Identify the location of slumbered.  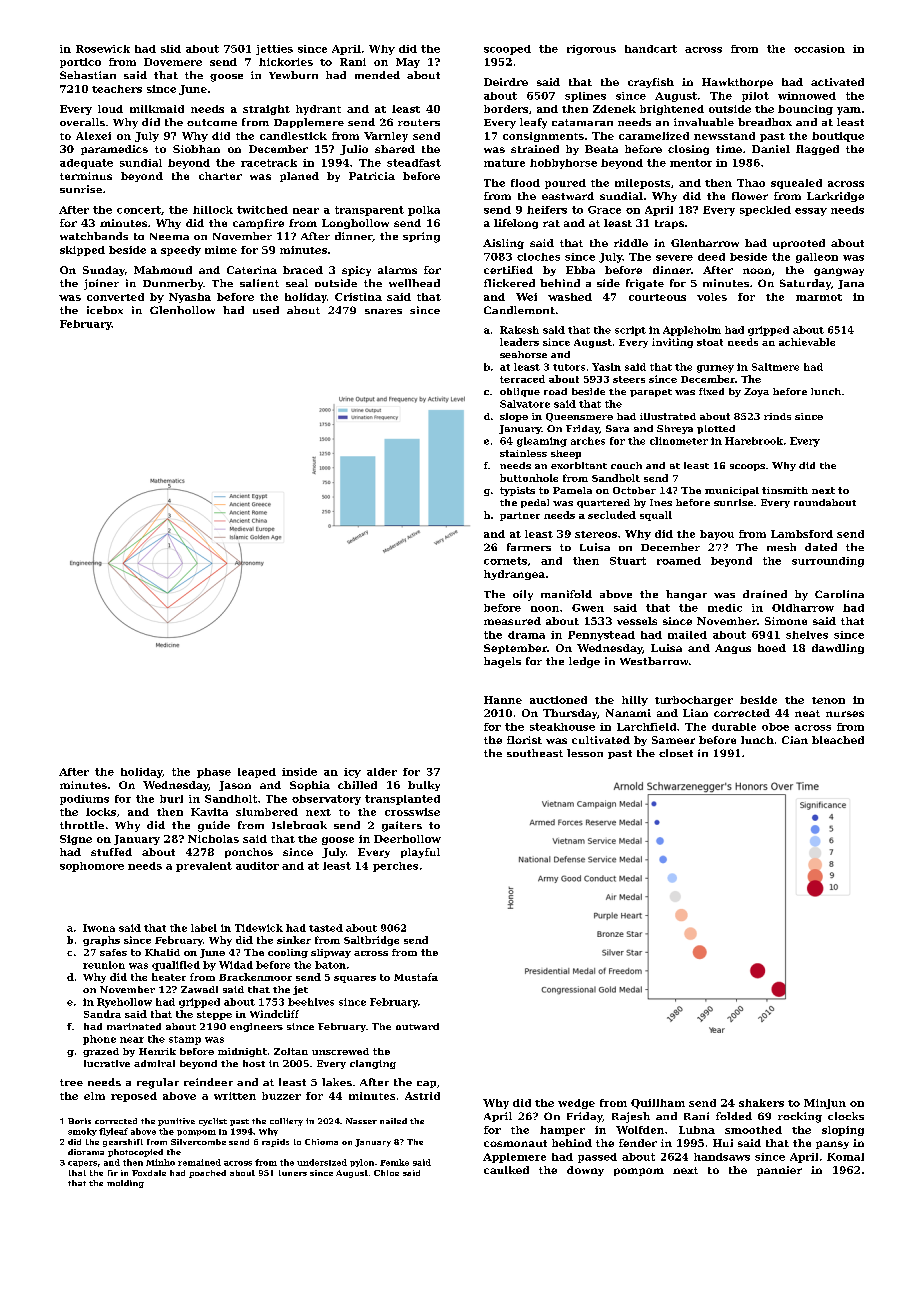
(267, 812).
